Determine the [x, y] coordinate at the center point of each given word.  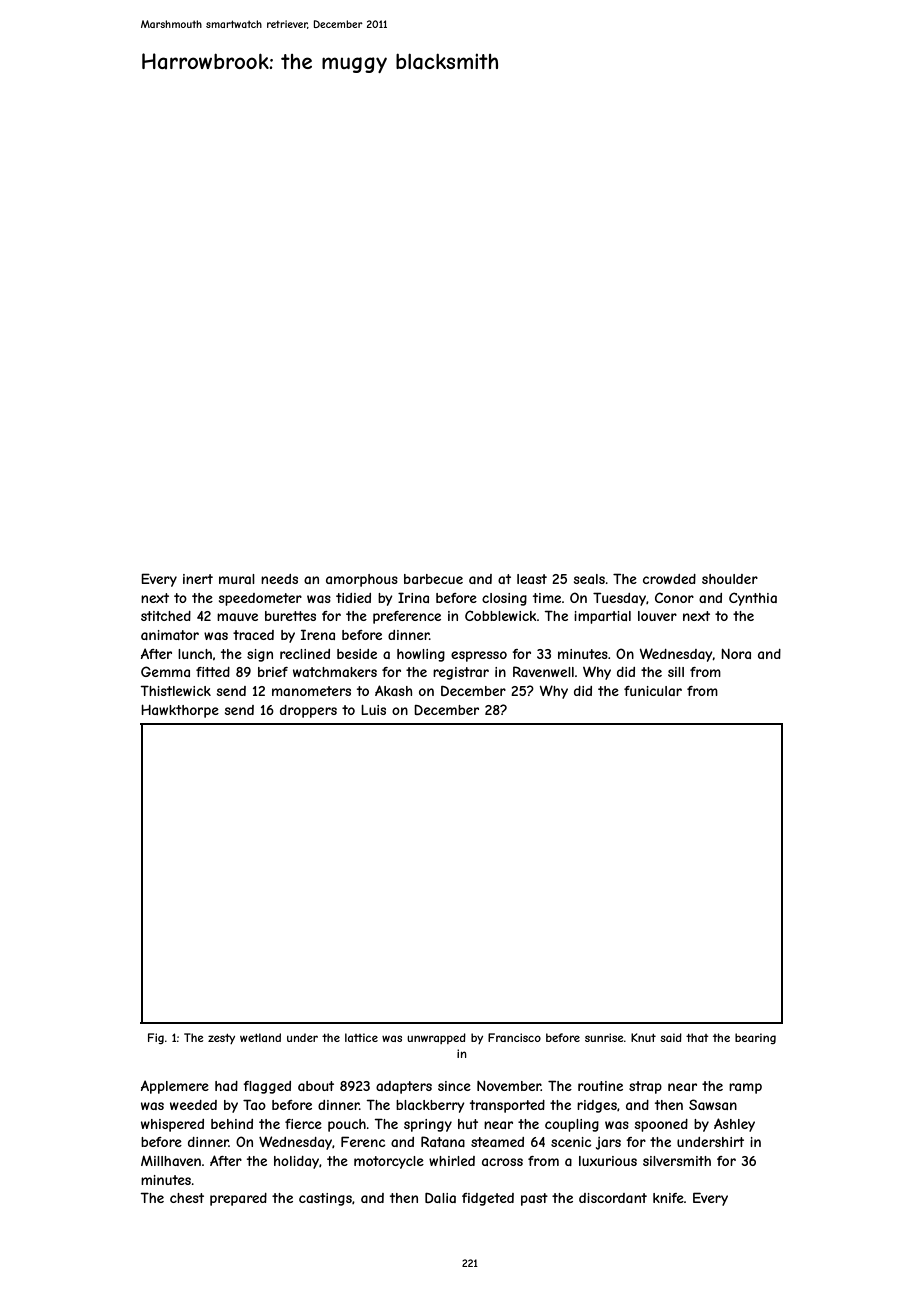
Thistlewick [175, 690]
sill [676, 672]
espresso [479, 656]
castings [325, 1199]
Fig [156, 1038]
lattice [361, 1037]
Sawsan [713, 1104]
